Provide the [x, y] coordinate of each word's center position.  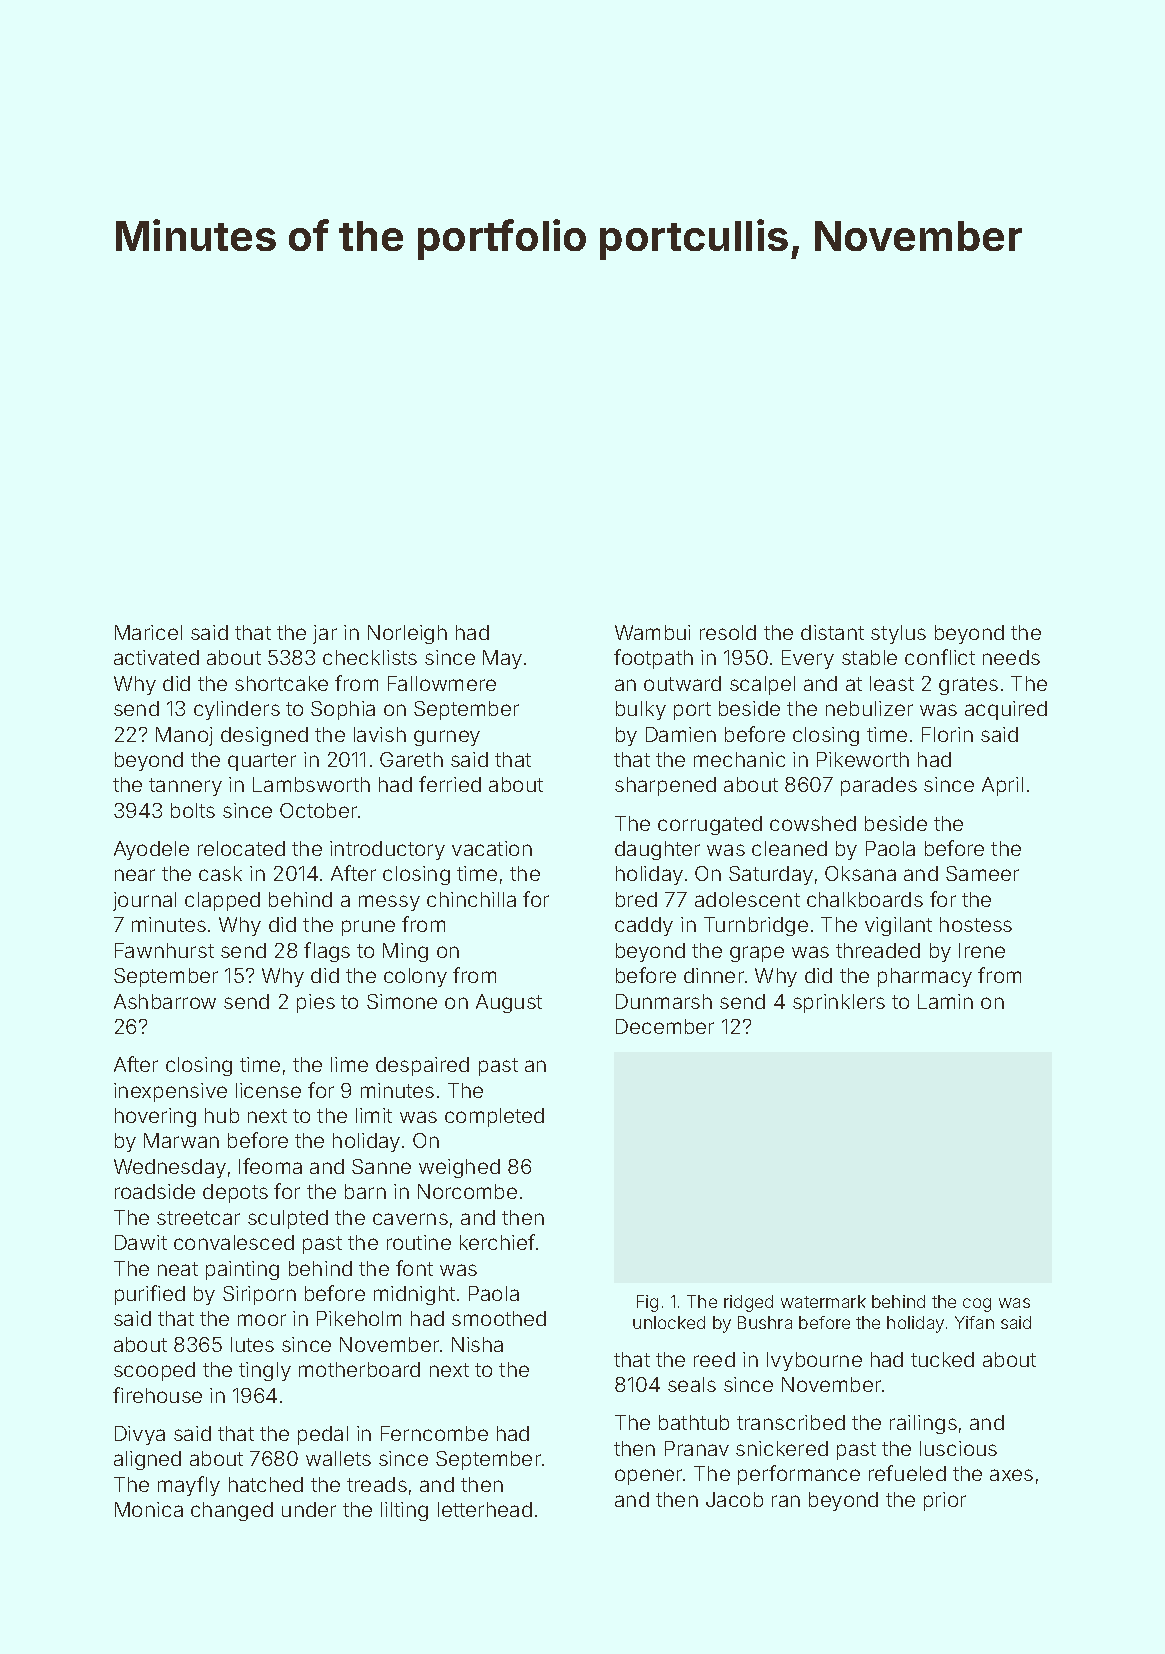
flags [327, 952]
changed [232, 1511]
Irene [982, 950]
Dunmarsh [664, 1001]
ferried [450, 784]
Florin [947, 734]
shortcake [281, 683]
